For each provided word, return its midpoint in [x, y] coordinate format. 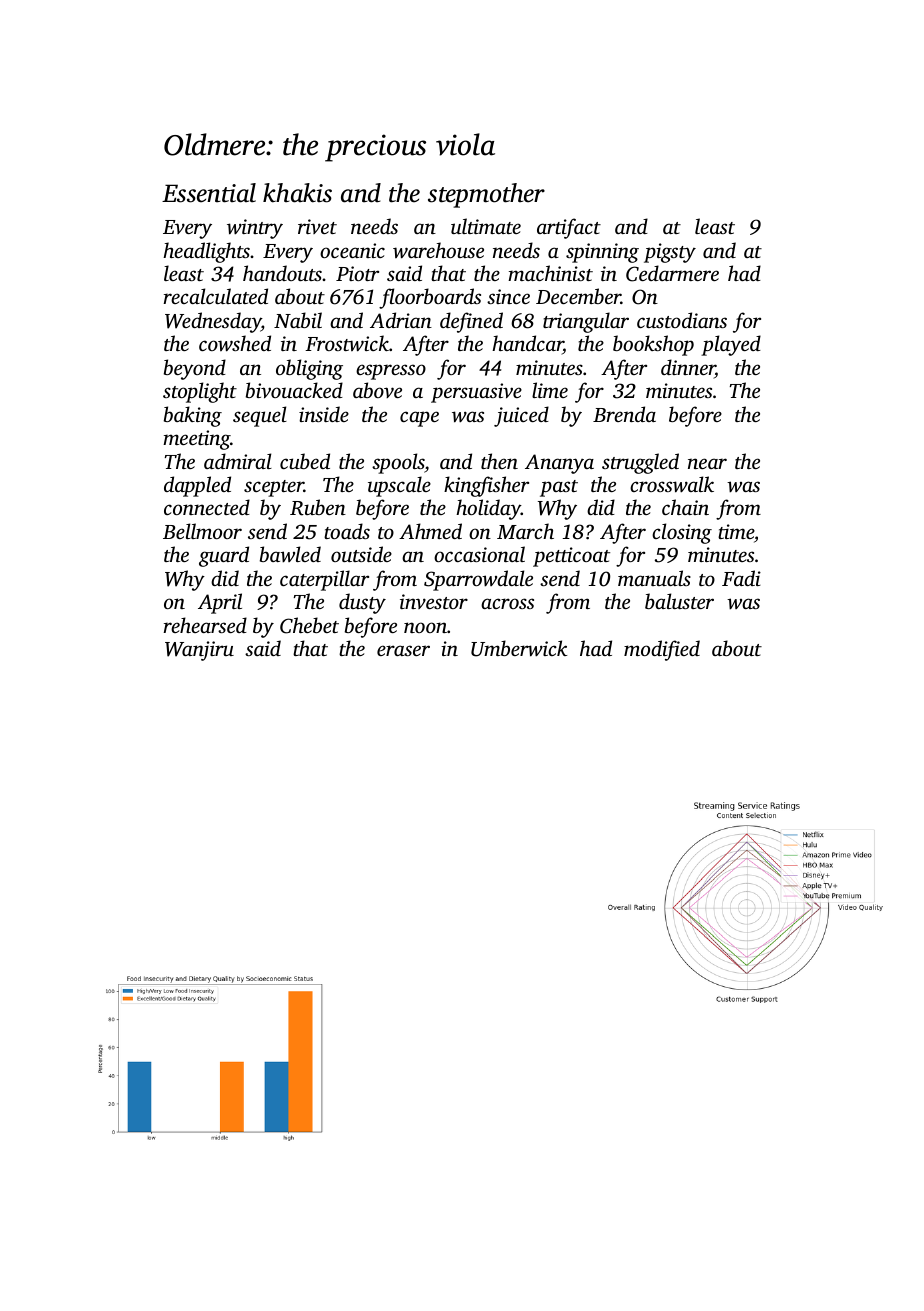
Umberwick [519, 648]
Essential [209, 193]
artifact [569, 228]
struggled [640, 463]
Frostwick [347, 343]
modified [662, 650]
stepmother [486, 195]
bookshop [653, 345]
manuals [654, 578]
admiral [238, 461]
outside [361, 554]
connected [207, 507]
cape [419, 419]
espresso [391, 372]
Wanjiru [199, 651]
